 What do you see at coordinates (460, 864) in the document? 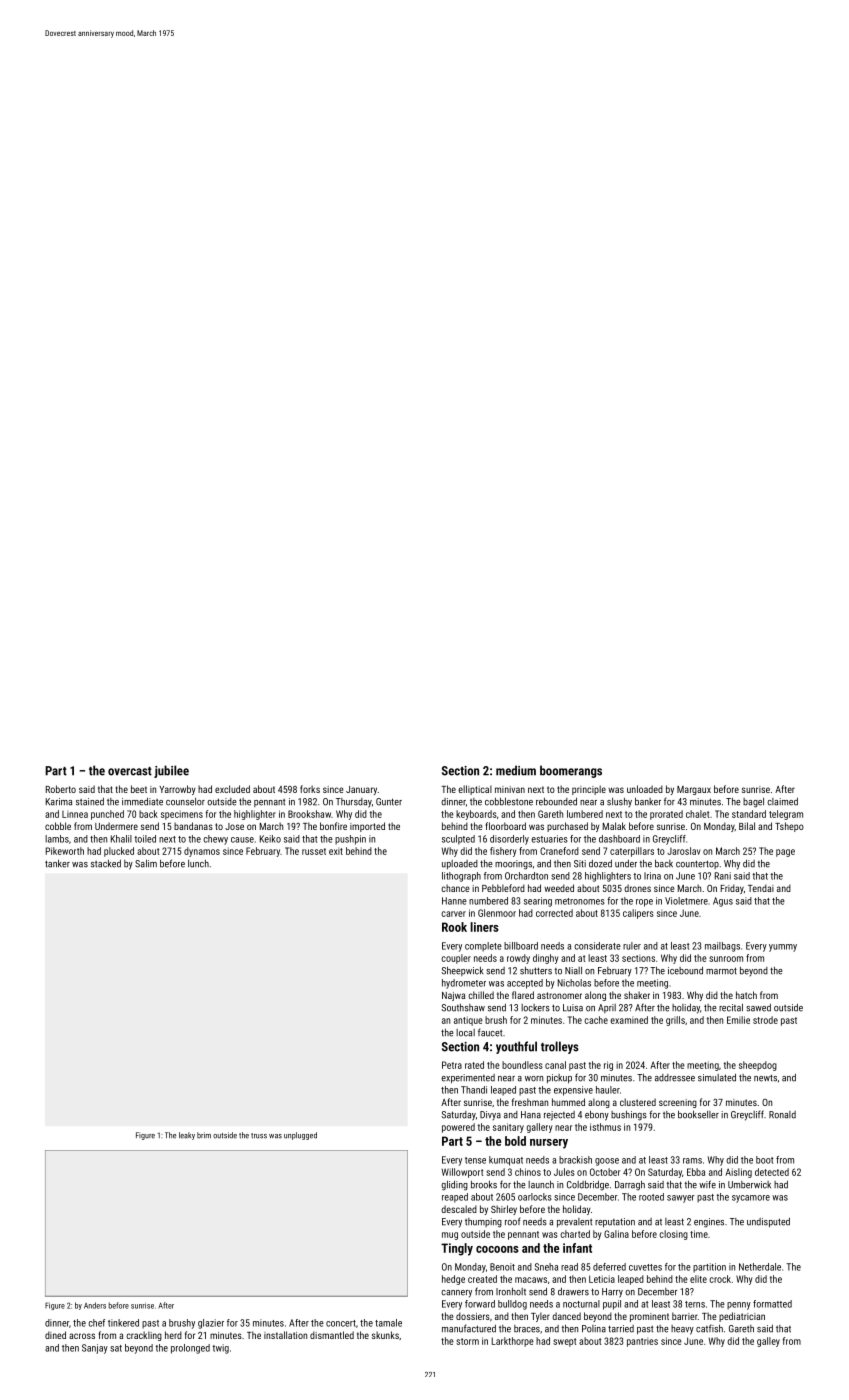
I see `uploaded` at bounding box center [460, 864].
